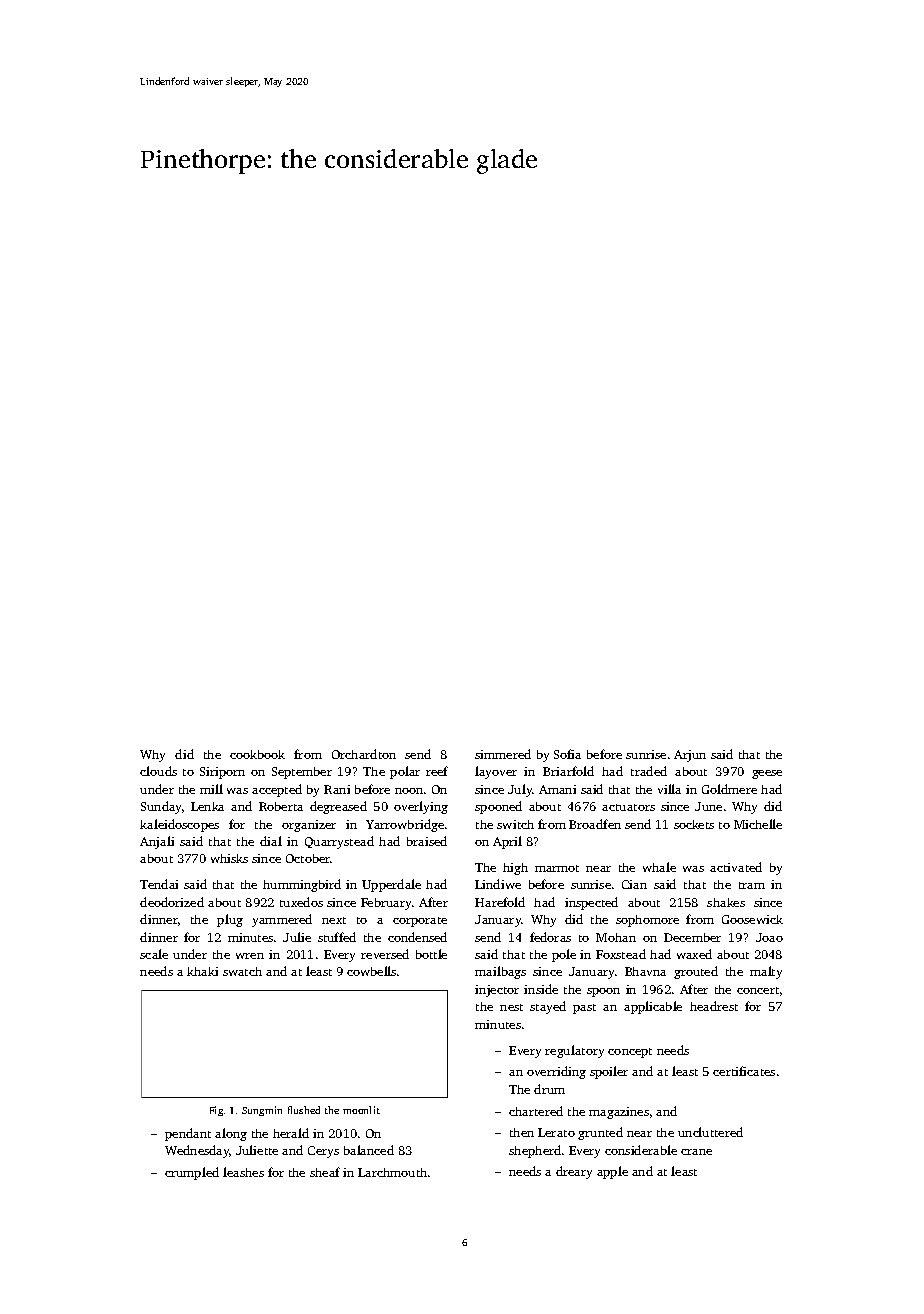 This screenshot has width=924, height=1314. What do you see at coordinates (497, 991) in the screenshot?
I see `injector` at bounding box center [497, 991].
